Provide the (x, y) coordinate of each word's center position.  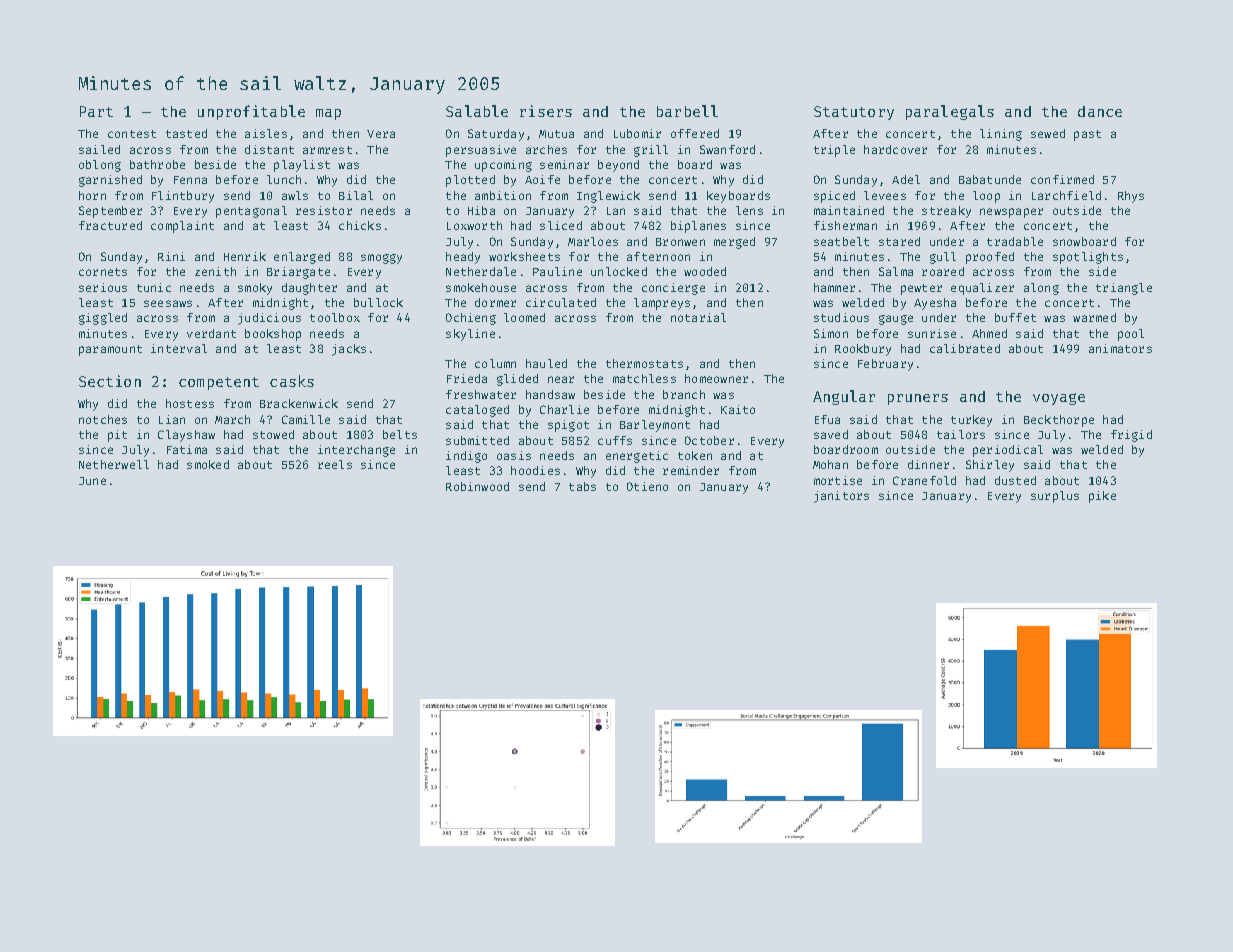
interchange (356, 451)
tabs (582, 486)
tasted (186, 133)
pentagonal (251, 212)
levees (885, 195)
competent (219, 383)
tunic (154, 287)
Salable (477, 111)
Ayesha (935, 304)
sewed (1048, 133)
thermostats (644, 363)
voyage (1059, 399)
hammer (834, 287)
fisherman (845, 225)
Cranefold (924, 480)
